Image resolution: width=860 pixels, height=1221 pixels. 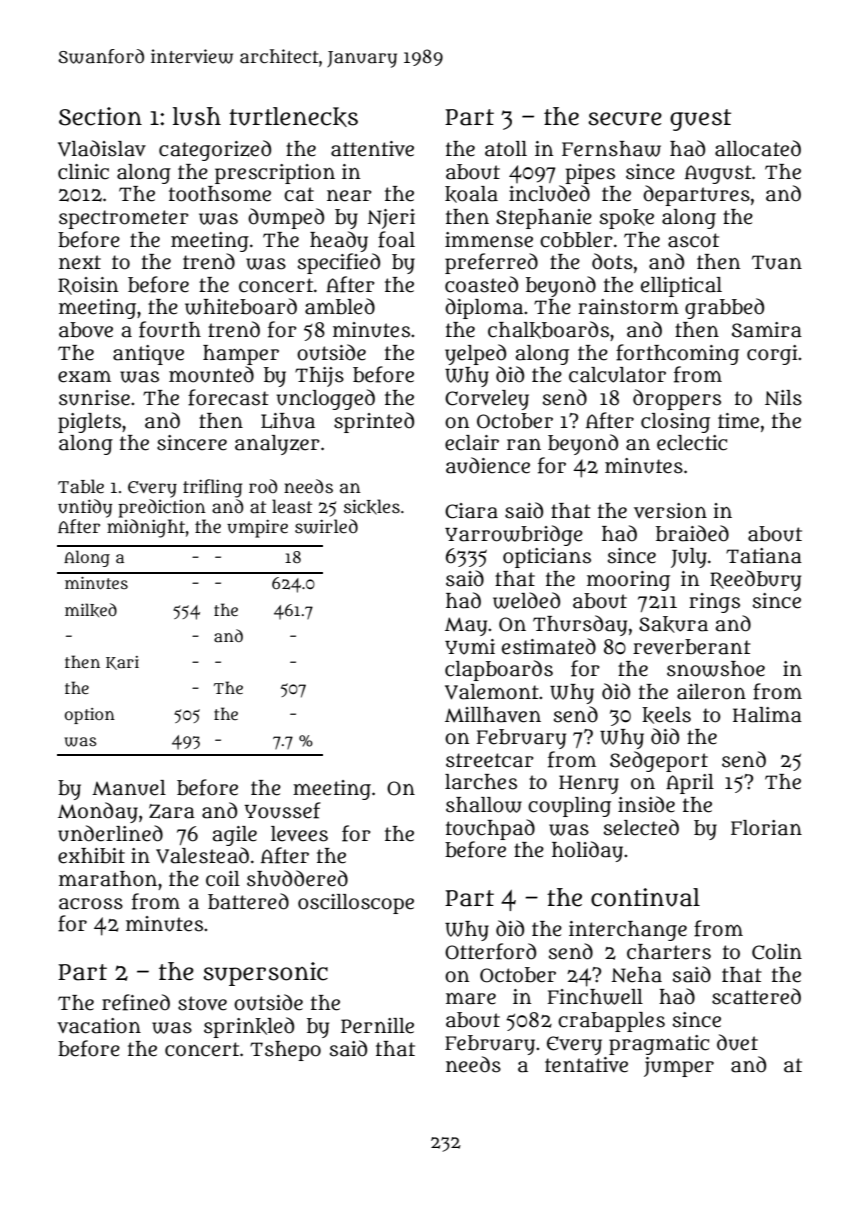 What do you see at coordinates (89, 423) in the screenshot?
I see `piglets` at bounding box center [89, 423].
